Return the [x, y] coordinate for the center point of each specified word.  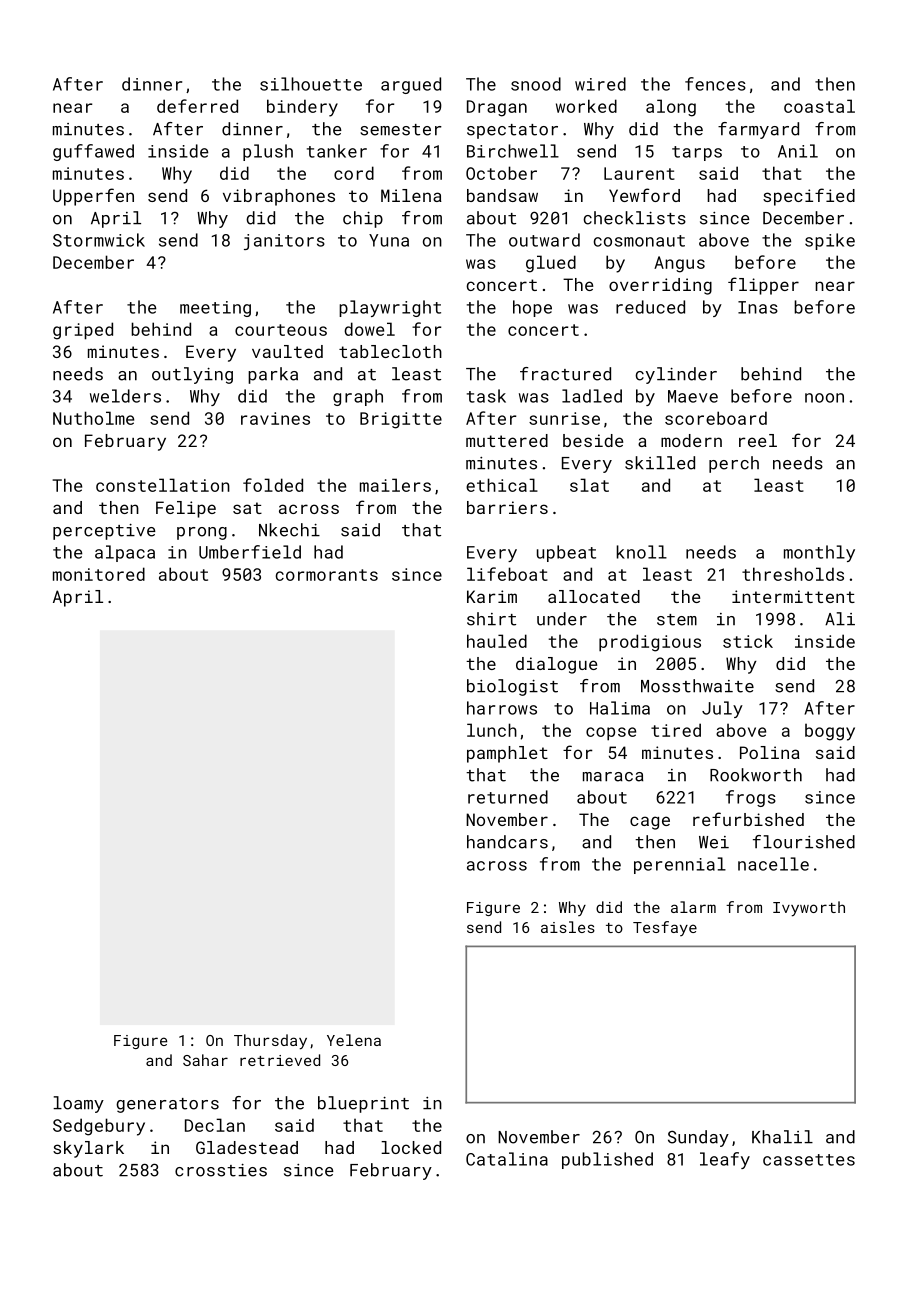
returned [508, 797]
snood [536, 84]
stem [677, 620]
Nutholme [93, 418]
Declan [215, 1125]
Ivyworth [809, 909]
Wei [714, 842]
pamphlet [507, 754]
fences [715, 84]
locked [411, 1147]
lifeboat [507, 574]
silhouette [311, 84]
